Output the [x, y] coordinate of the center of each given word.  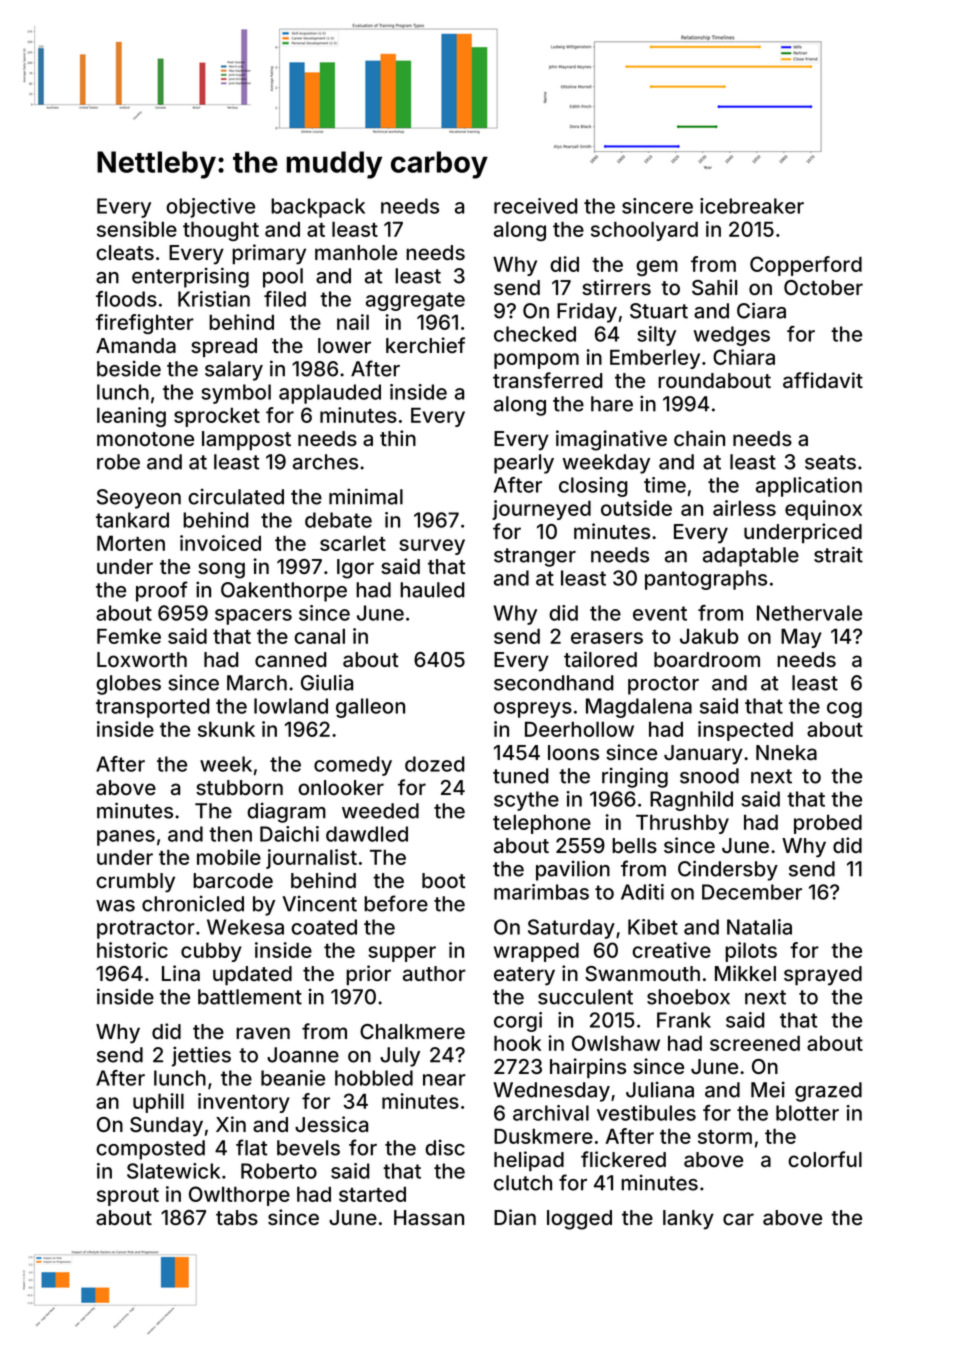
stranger [535, 557]
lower [344, 345]
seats [830, 462]
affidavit [823, 380]
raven [263, 1033]
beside [129, 368]
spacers [253, 617]
